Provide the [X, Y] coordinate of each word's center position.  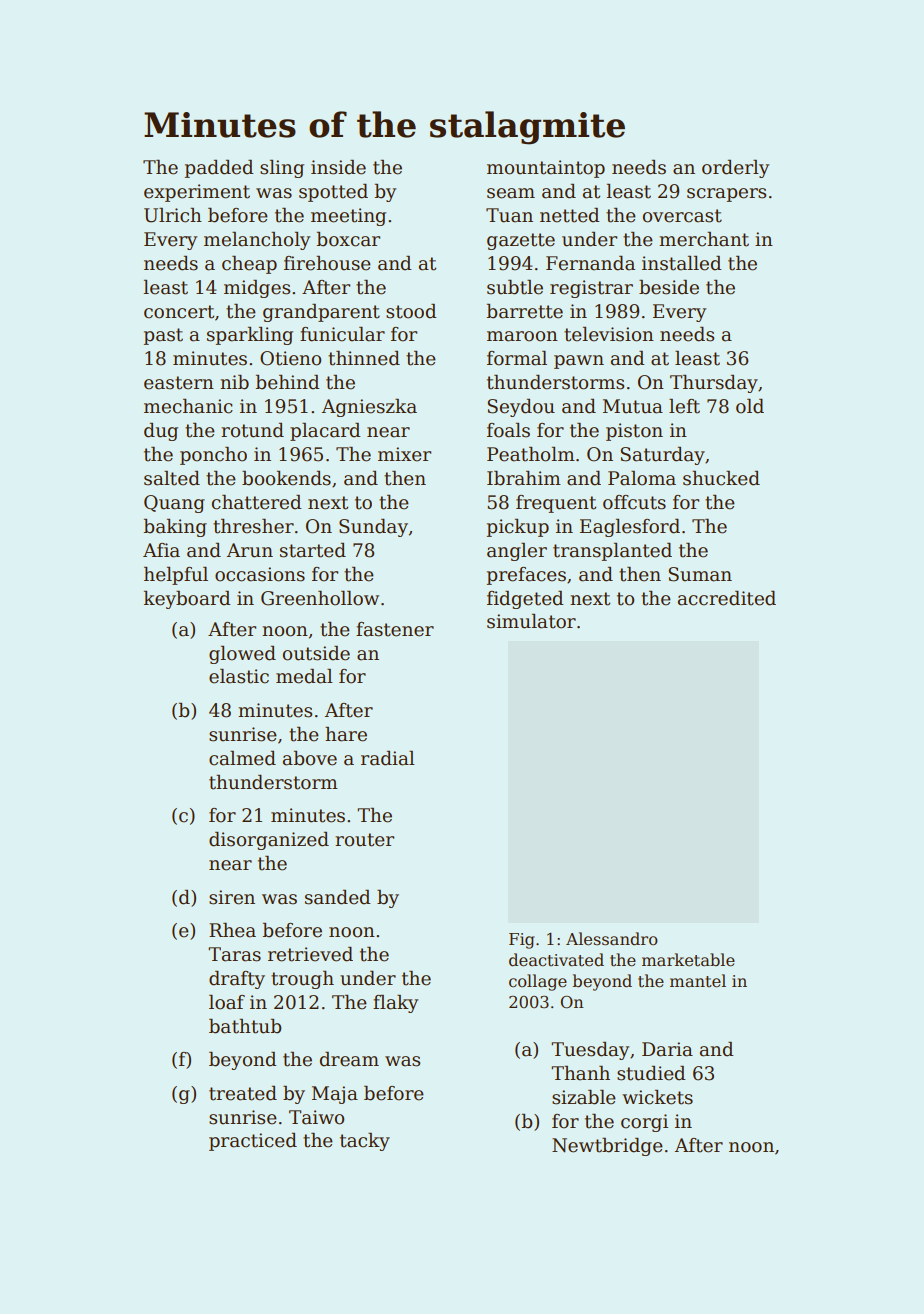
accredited [727, 598]
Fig [522, 941]
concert [179, 312]
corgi [644, 1123]
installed [682, 263]
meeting [348, 217]
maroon [522, 336]
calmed [242, 758]
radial [388, 758]
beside [669, 287]
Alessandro [612, 939]
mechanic [188, 406]
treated [243, 1093]
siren [232, 897]
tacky [365, 1142]
